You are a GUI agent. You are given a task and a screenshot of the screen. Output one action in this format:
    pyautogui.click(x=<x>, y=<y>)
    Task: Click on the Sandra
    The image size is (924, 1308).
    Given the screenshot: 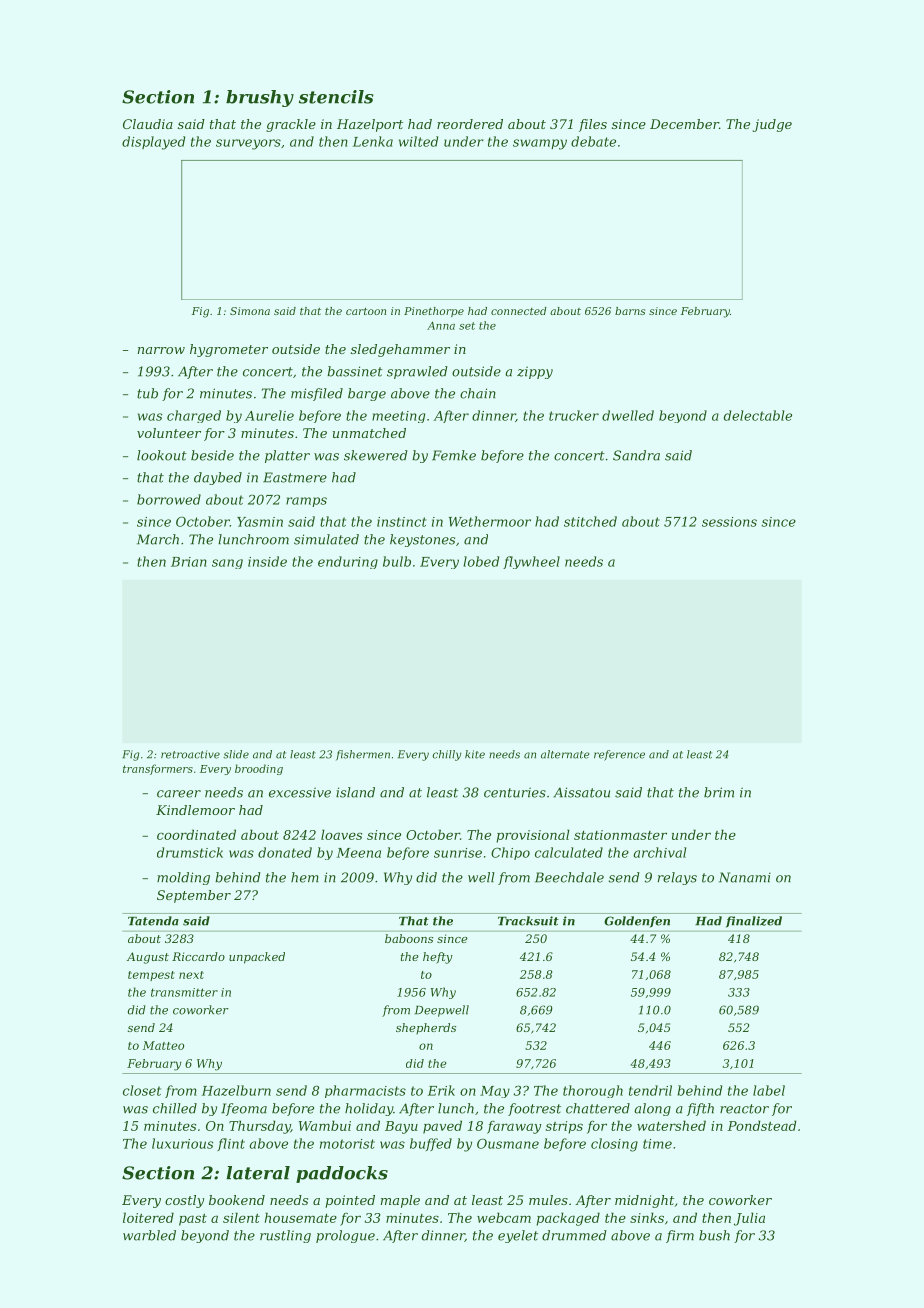 What is the action you would take?
    pyautogui.click(x=636, y=455)
